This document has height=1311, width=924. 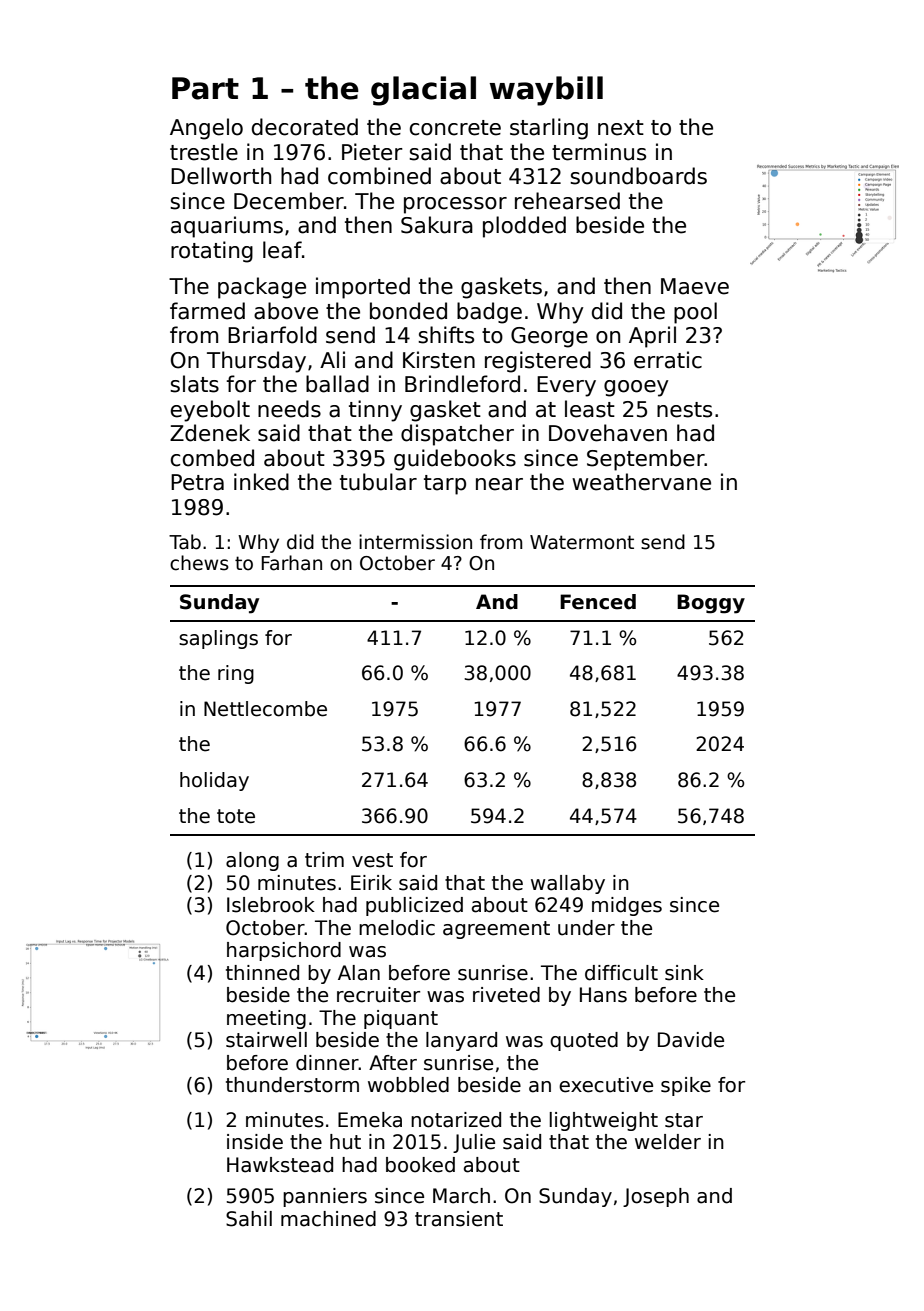 I want to click on Part, so click(x=205, y=88).
